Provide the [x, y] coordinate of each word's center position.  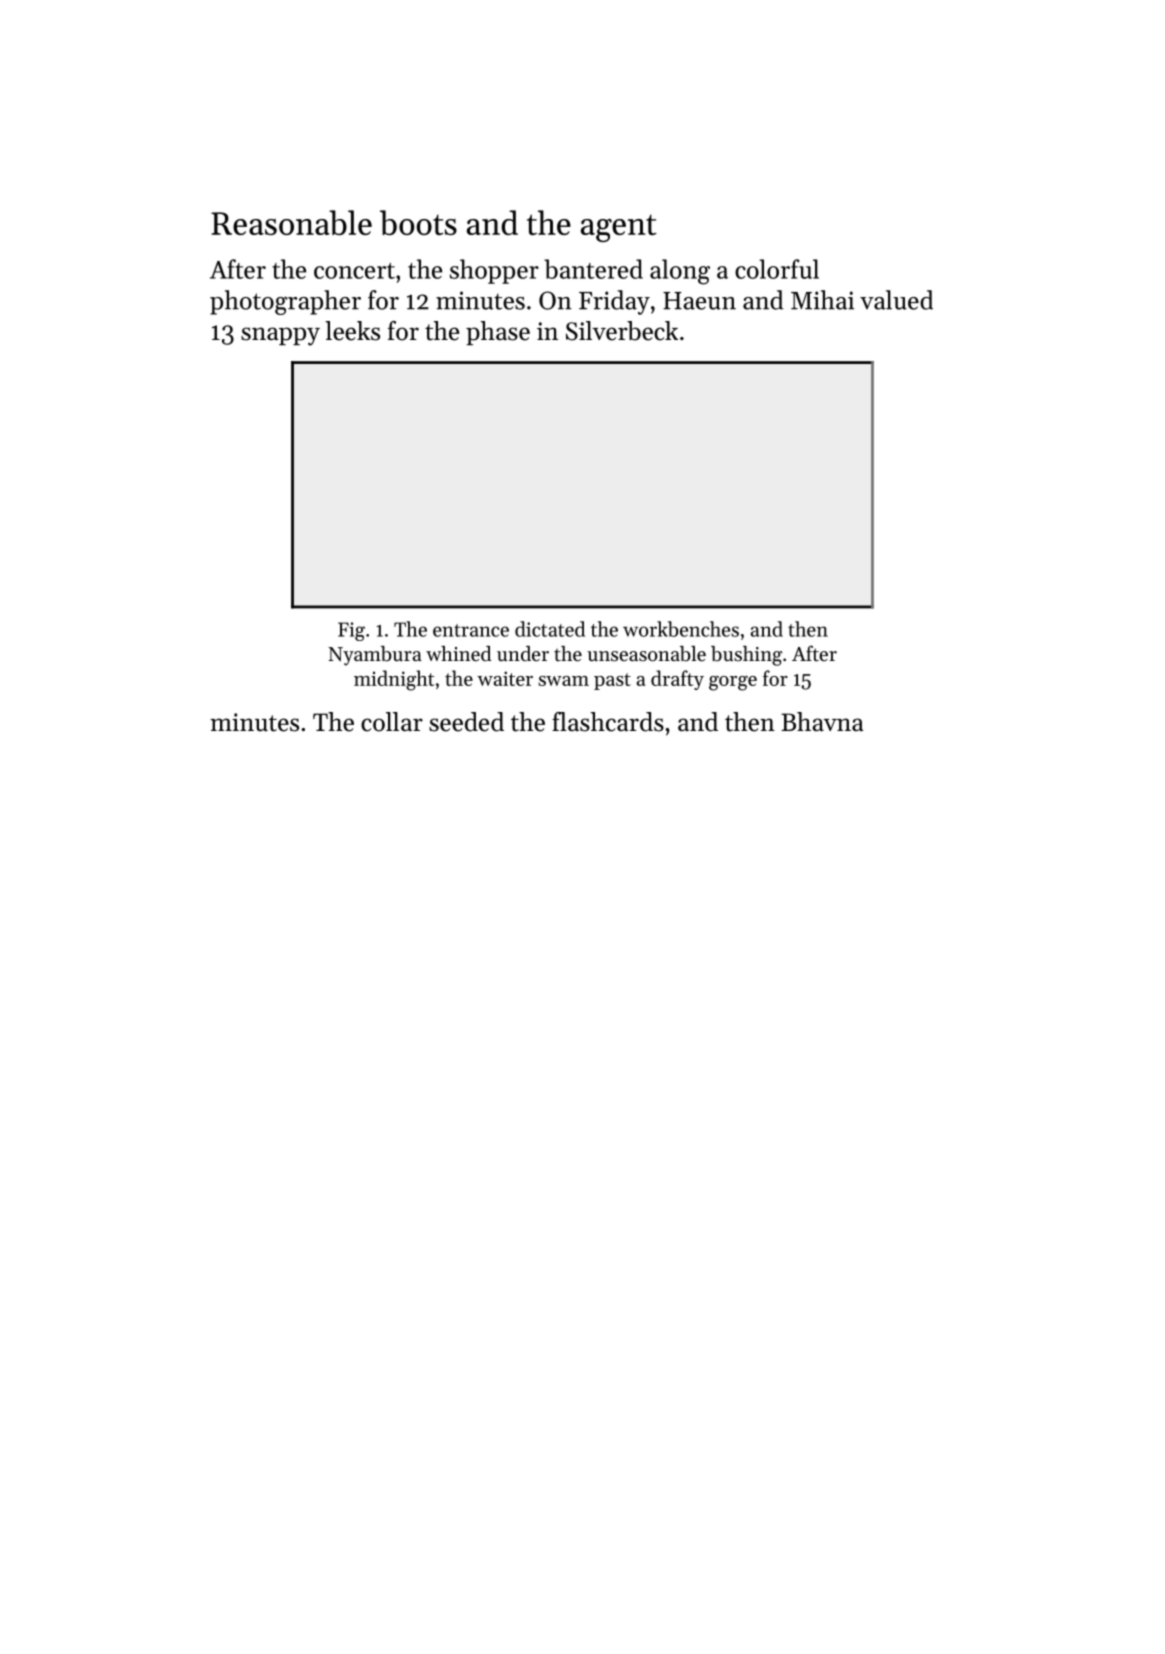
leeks [352, 331]
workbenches [681, 629]
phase [498, 333]
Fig [351, 631]
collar [392, 722]
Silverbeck [622, 331]
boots [418, 222]
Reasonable [291, 222]
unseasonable [646, 654]
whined [458, 653]
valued [896, 300]
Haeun [699, 301]
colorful [777, 269]
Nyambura [375, 656]
